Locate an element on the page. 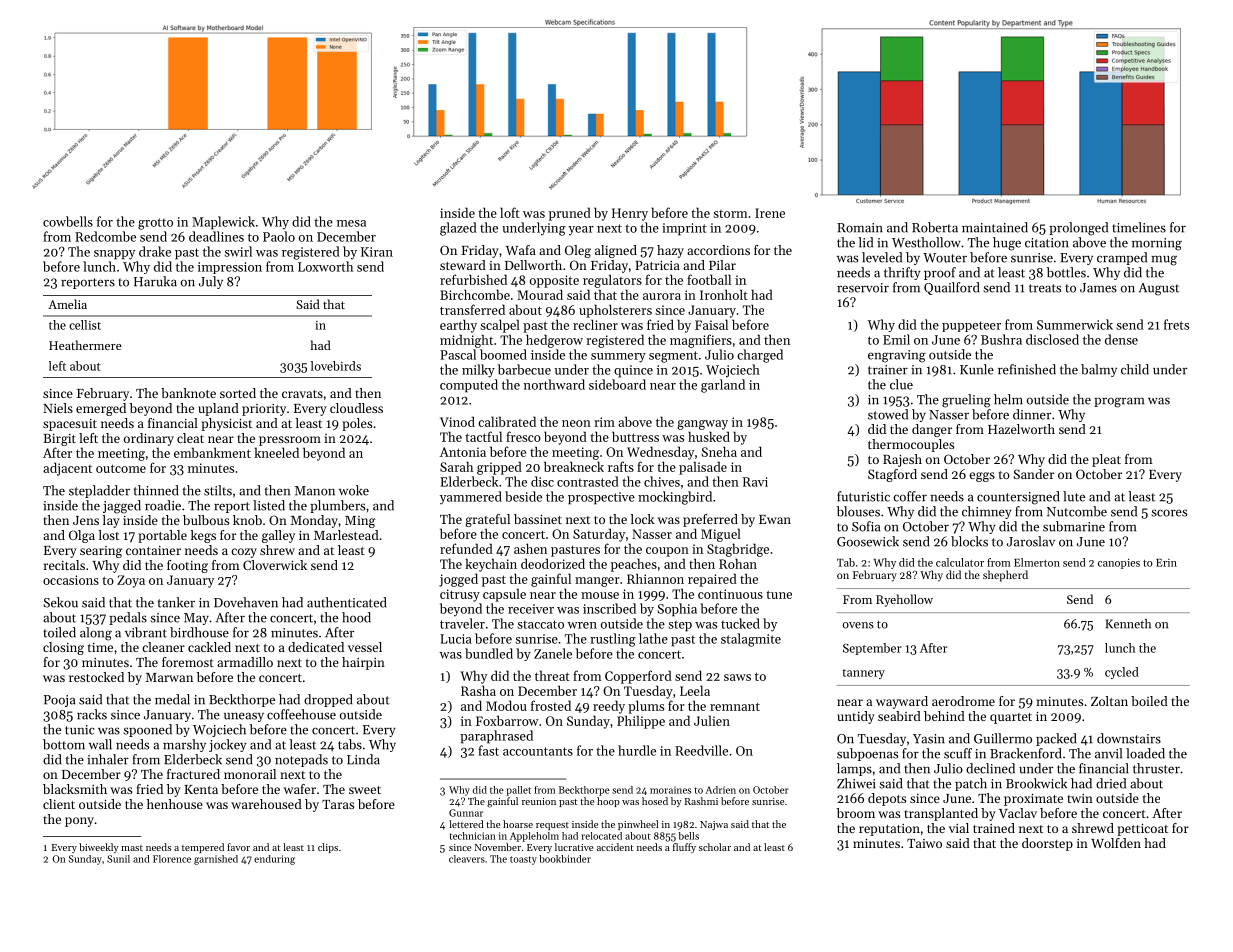  Sophia is located at coordinates (677, 610).
